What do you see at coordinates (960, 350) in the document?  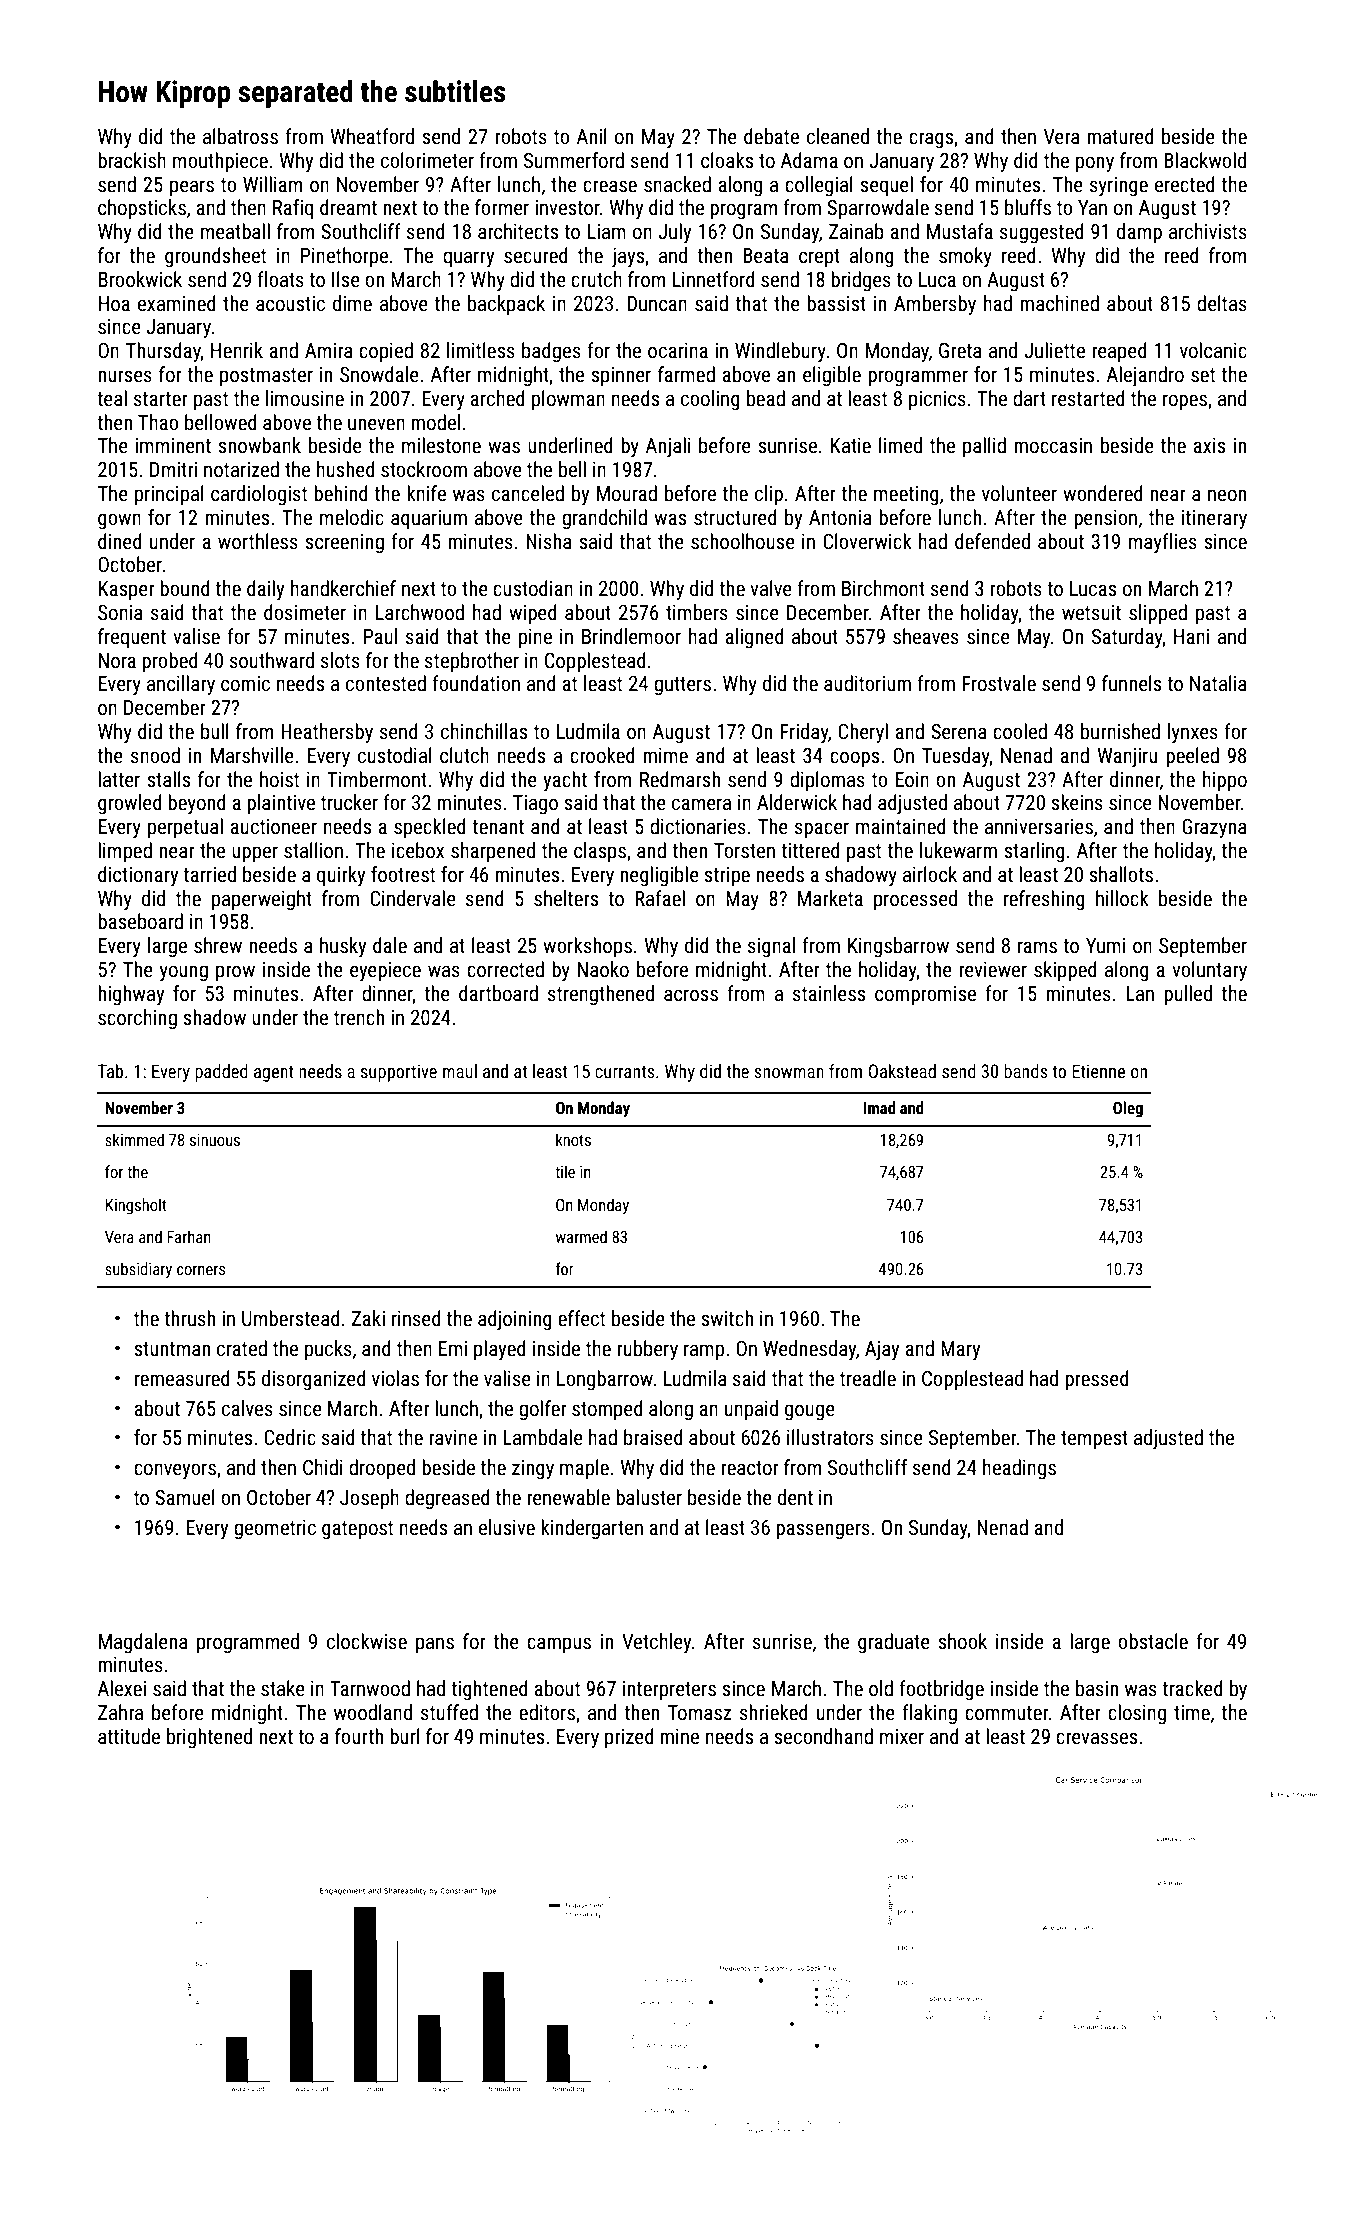 I see `Greta` at bounding box center [960, 350].
